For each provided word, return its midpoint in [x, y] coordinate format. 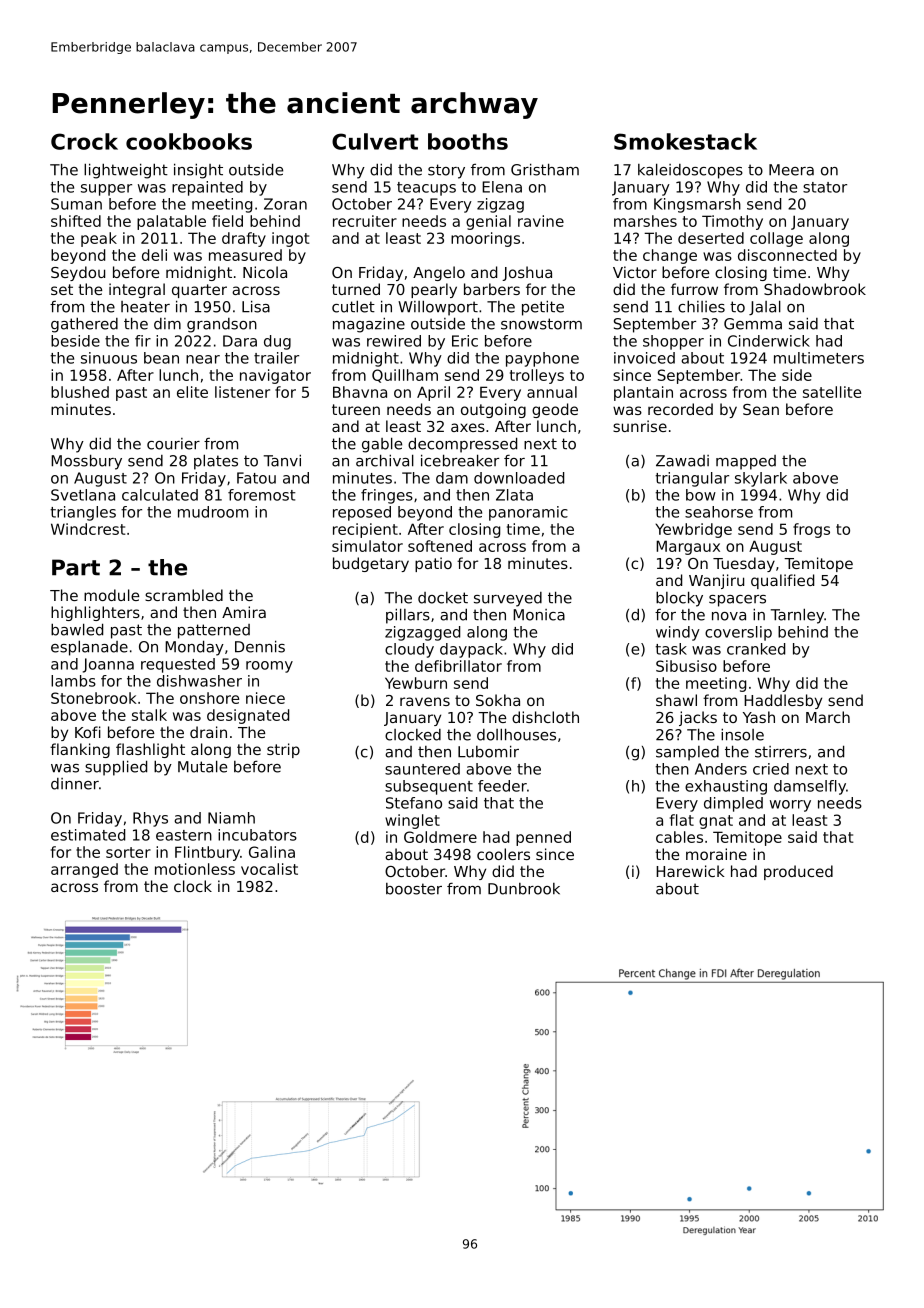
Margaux [688, 547]
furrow [694, 289]
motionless [195, 869]
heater [145, 307]
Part [76, 567]
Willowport [438, 308]
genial [488, 222]
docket [443, 598]
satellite [832, 392]
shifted [76, 221]
